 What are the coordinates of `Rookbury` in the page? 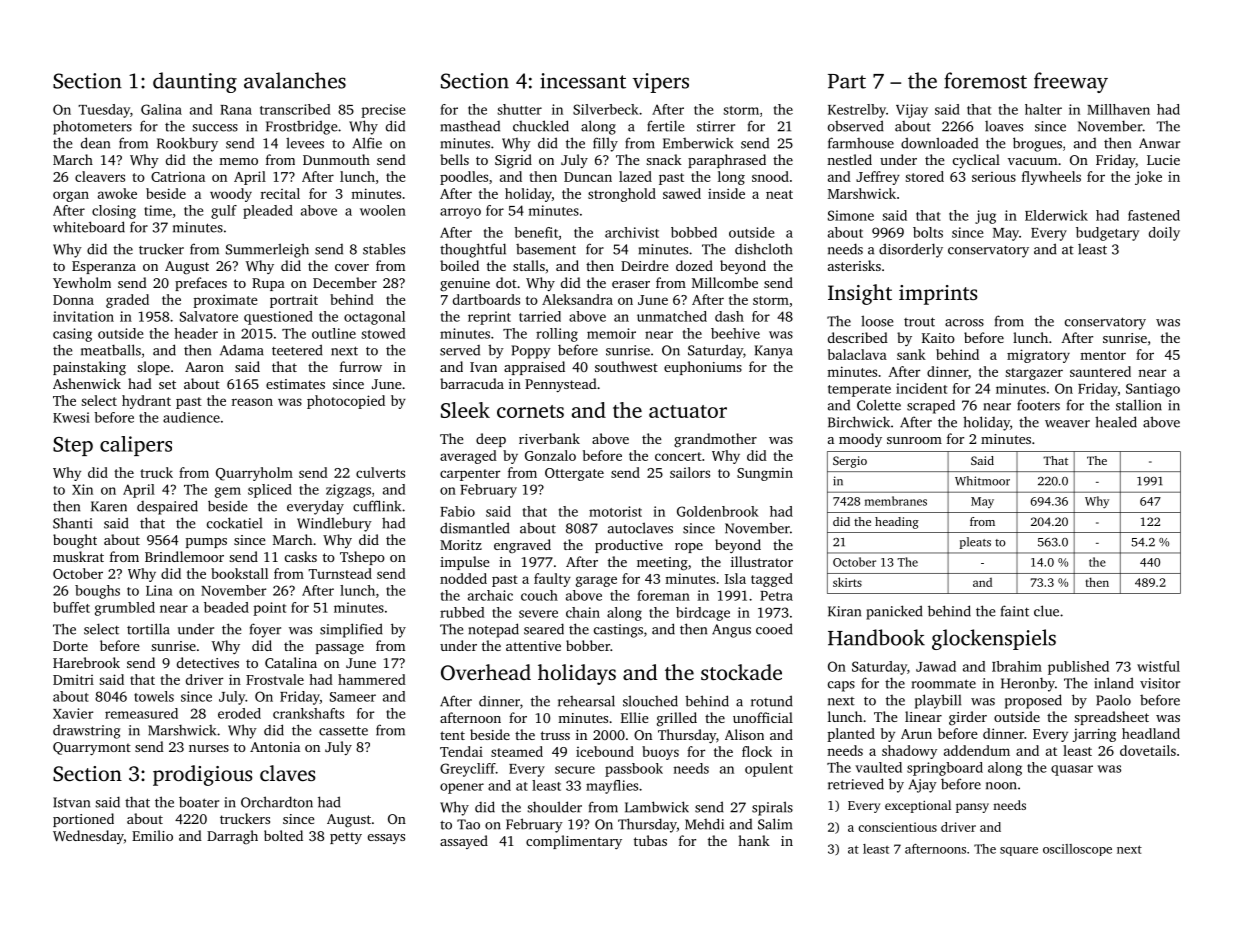 It's located at (187, 144).
